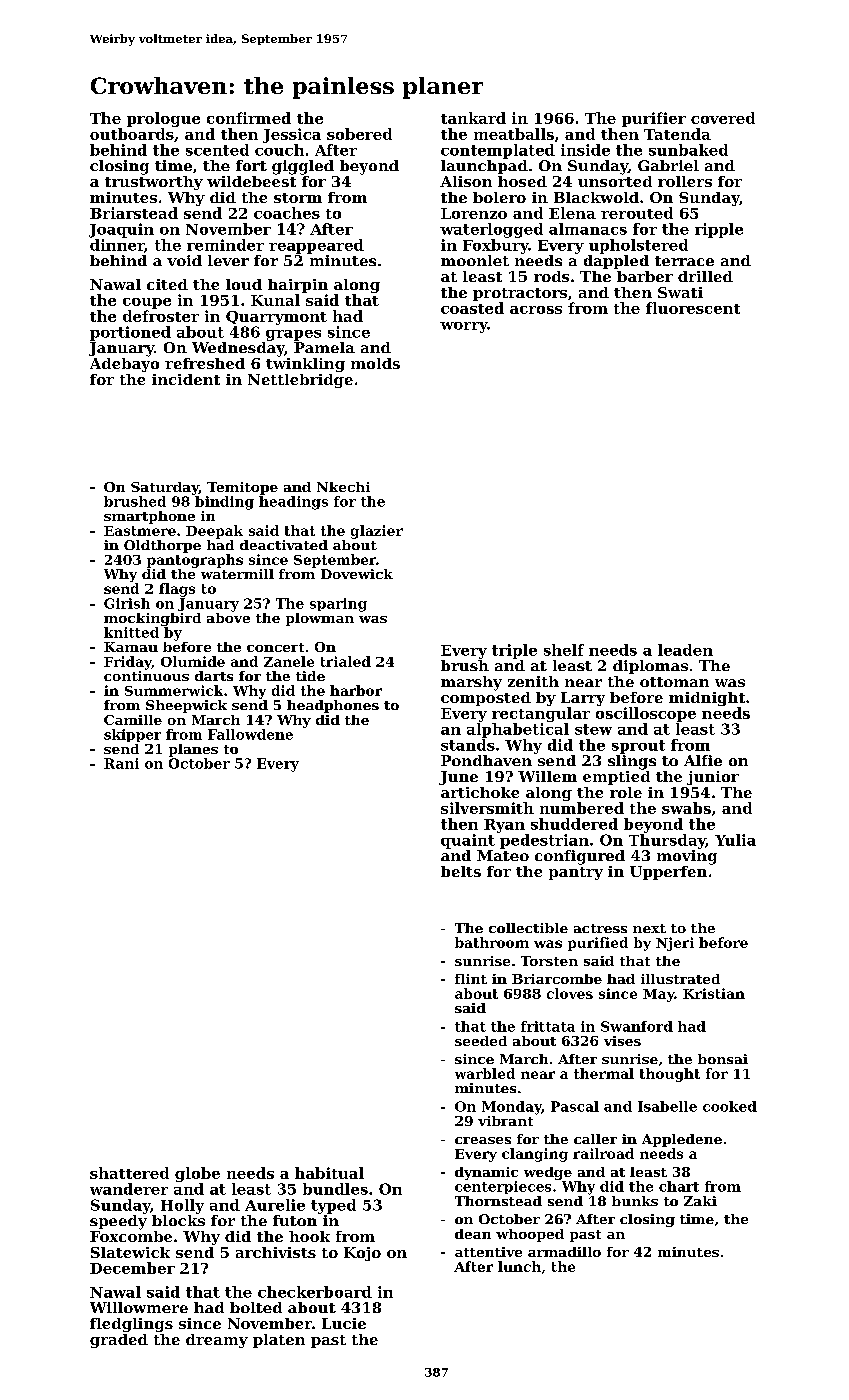 Image resolution: width=849 pixels, height=1400 pixels. What do you see at coordinates (473, 118) in the page?
I see `tankard` at bounding box center [473, 118].
